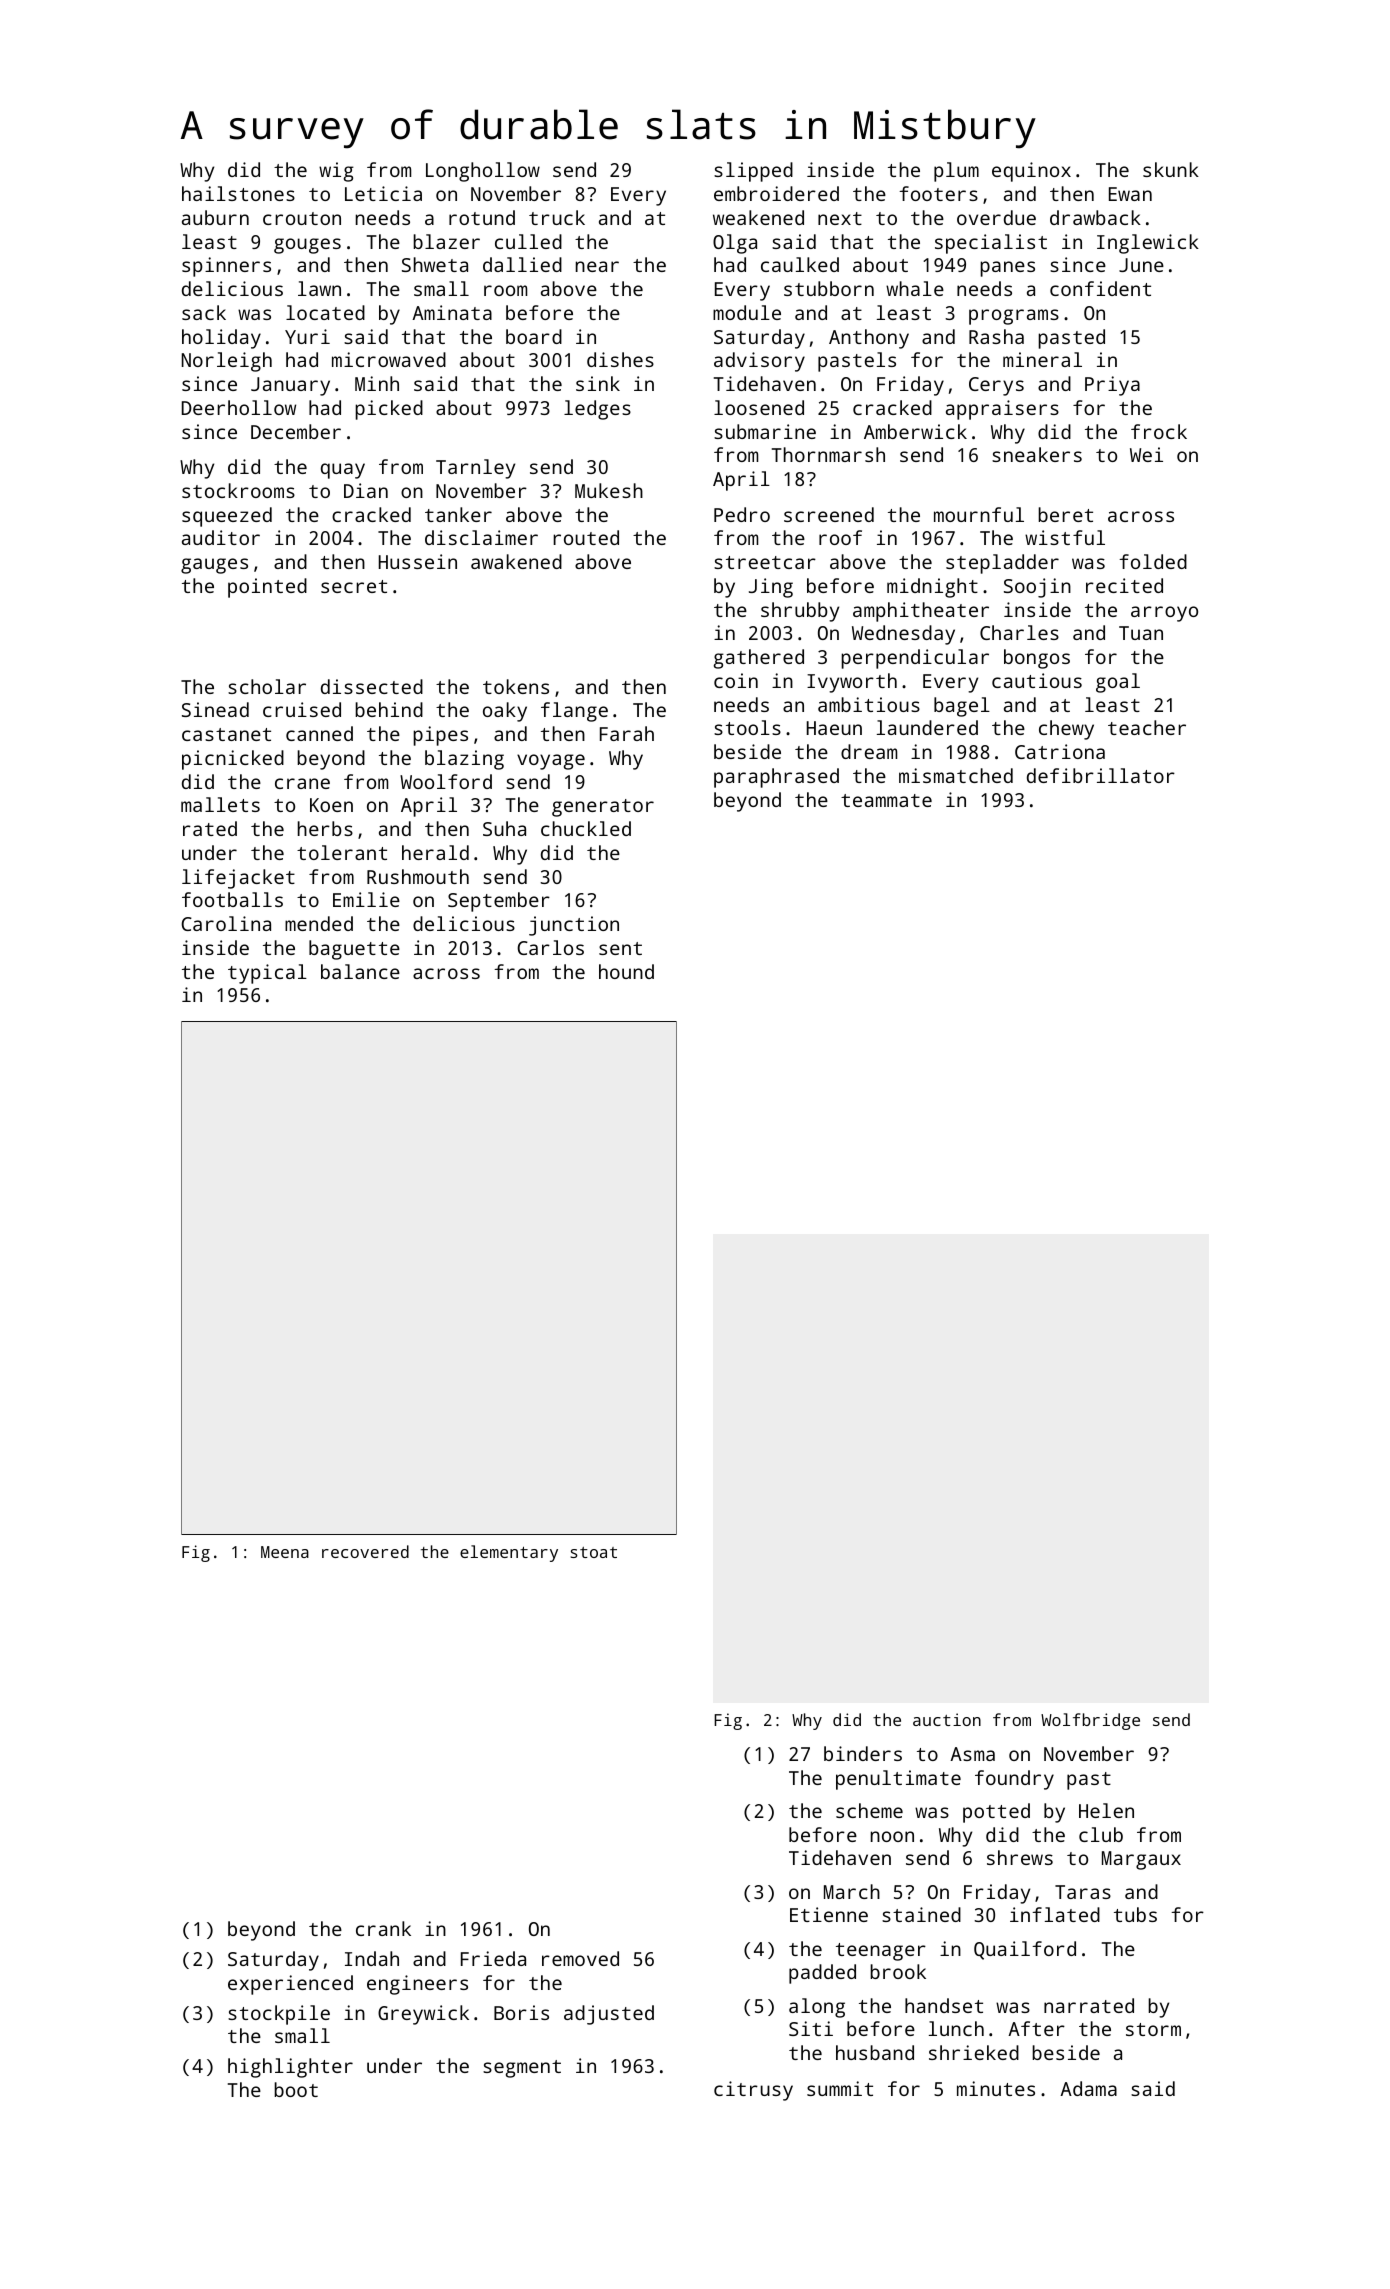  What do you see at coordinates (886, 800) in the page?
I see `teammate` at bounding box center [886, 800].
